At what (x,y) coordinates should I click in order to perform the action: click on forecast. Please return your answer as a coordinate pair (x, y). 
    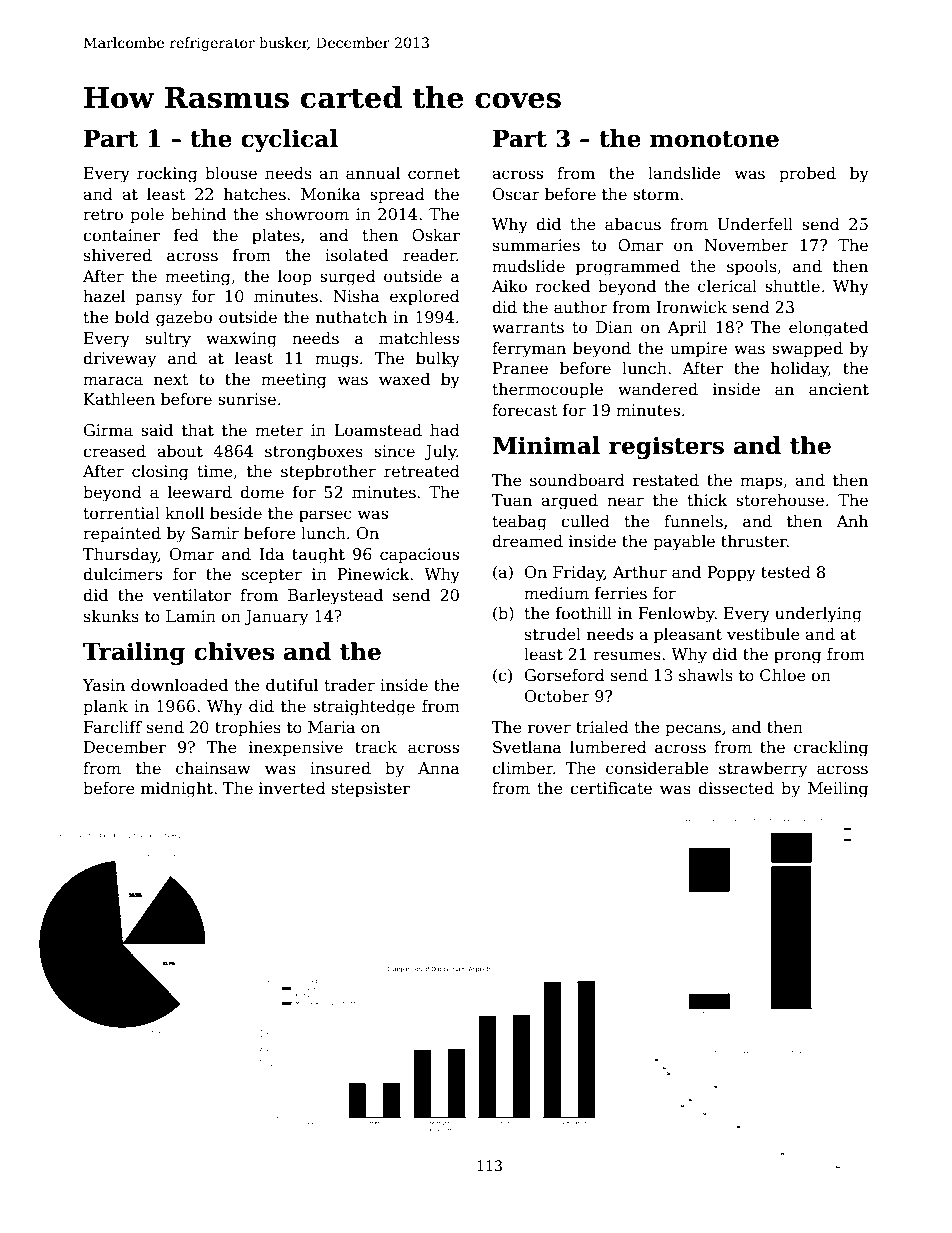
    Looking at the image, I should click on (525, 410).
